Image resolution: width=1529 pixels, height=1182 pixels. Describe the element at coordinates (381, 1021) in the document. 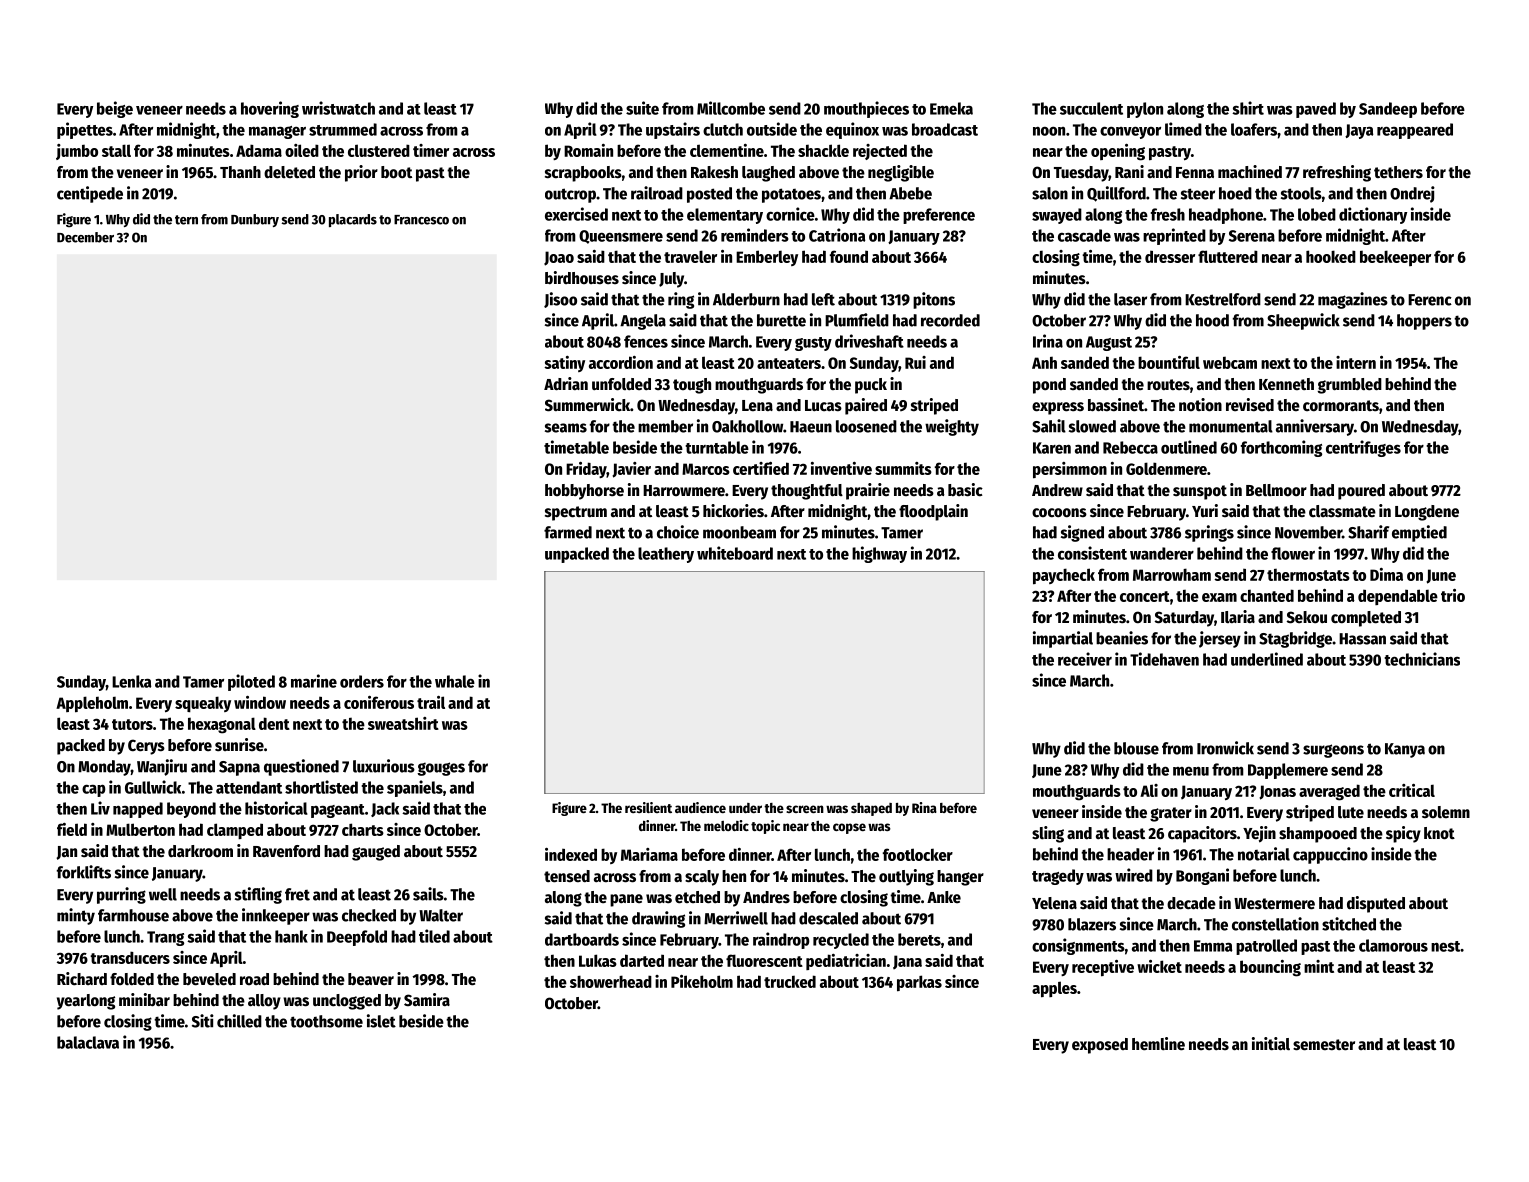

I see `islet` at that location.
